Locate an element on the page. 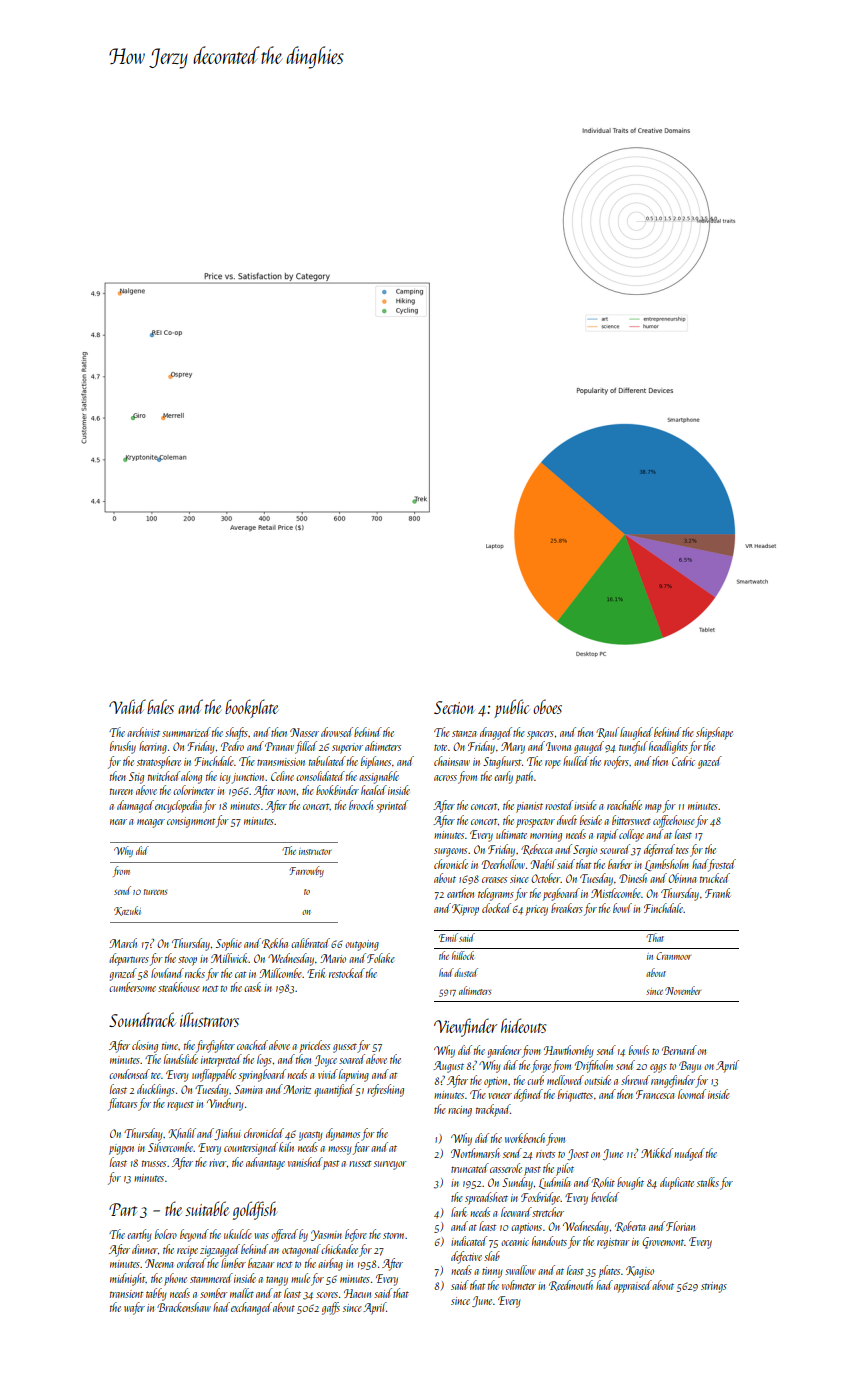 This page has width=849, height=1400. Valid is located at coordinates (127, 706).
